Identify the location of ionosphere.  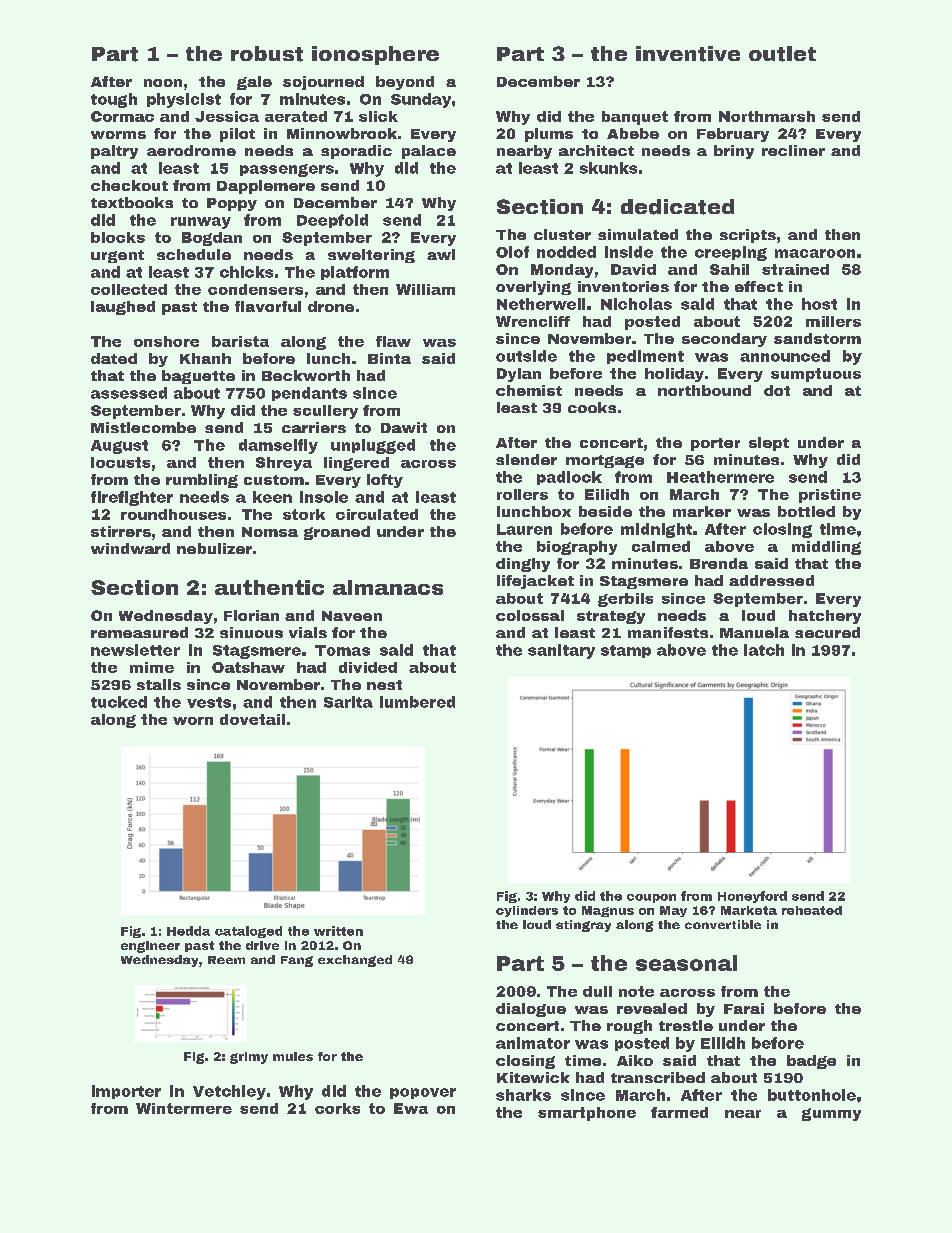
(375, 55).
